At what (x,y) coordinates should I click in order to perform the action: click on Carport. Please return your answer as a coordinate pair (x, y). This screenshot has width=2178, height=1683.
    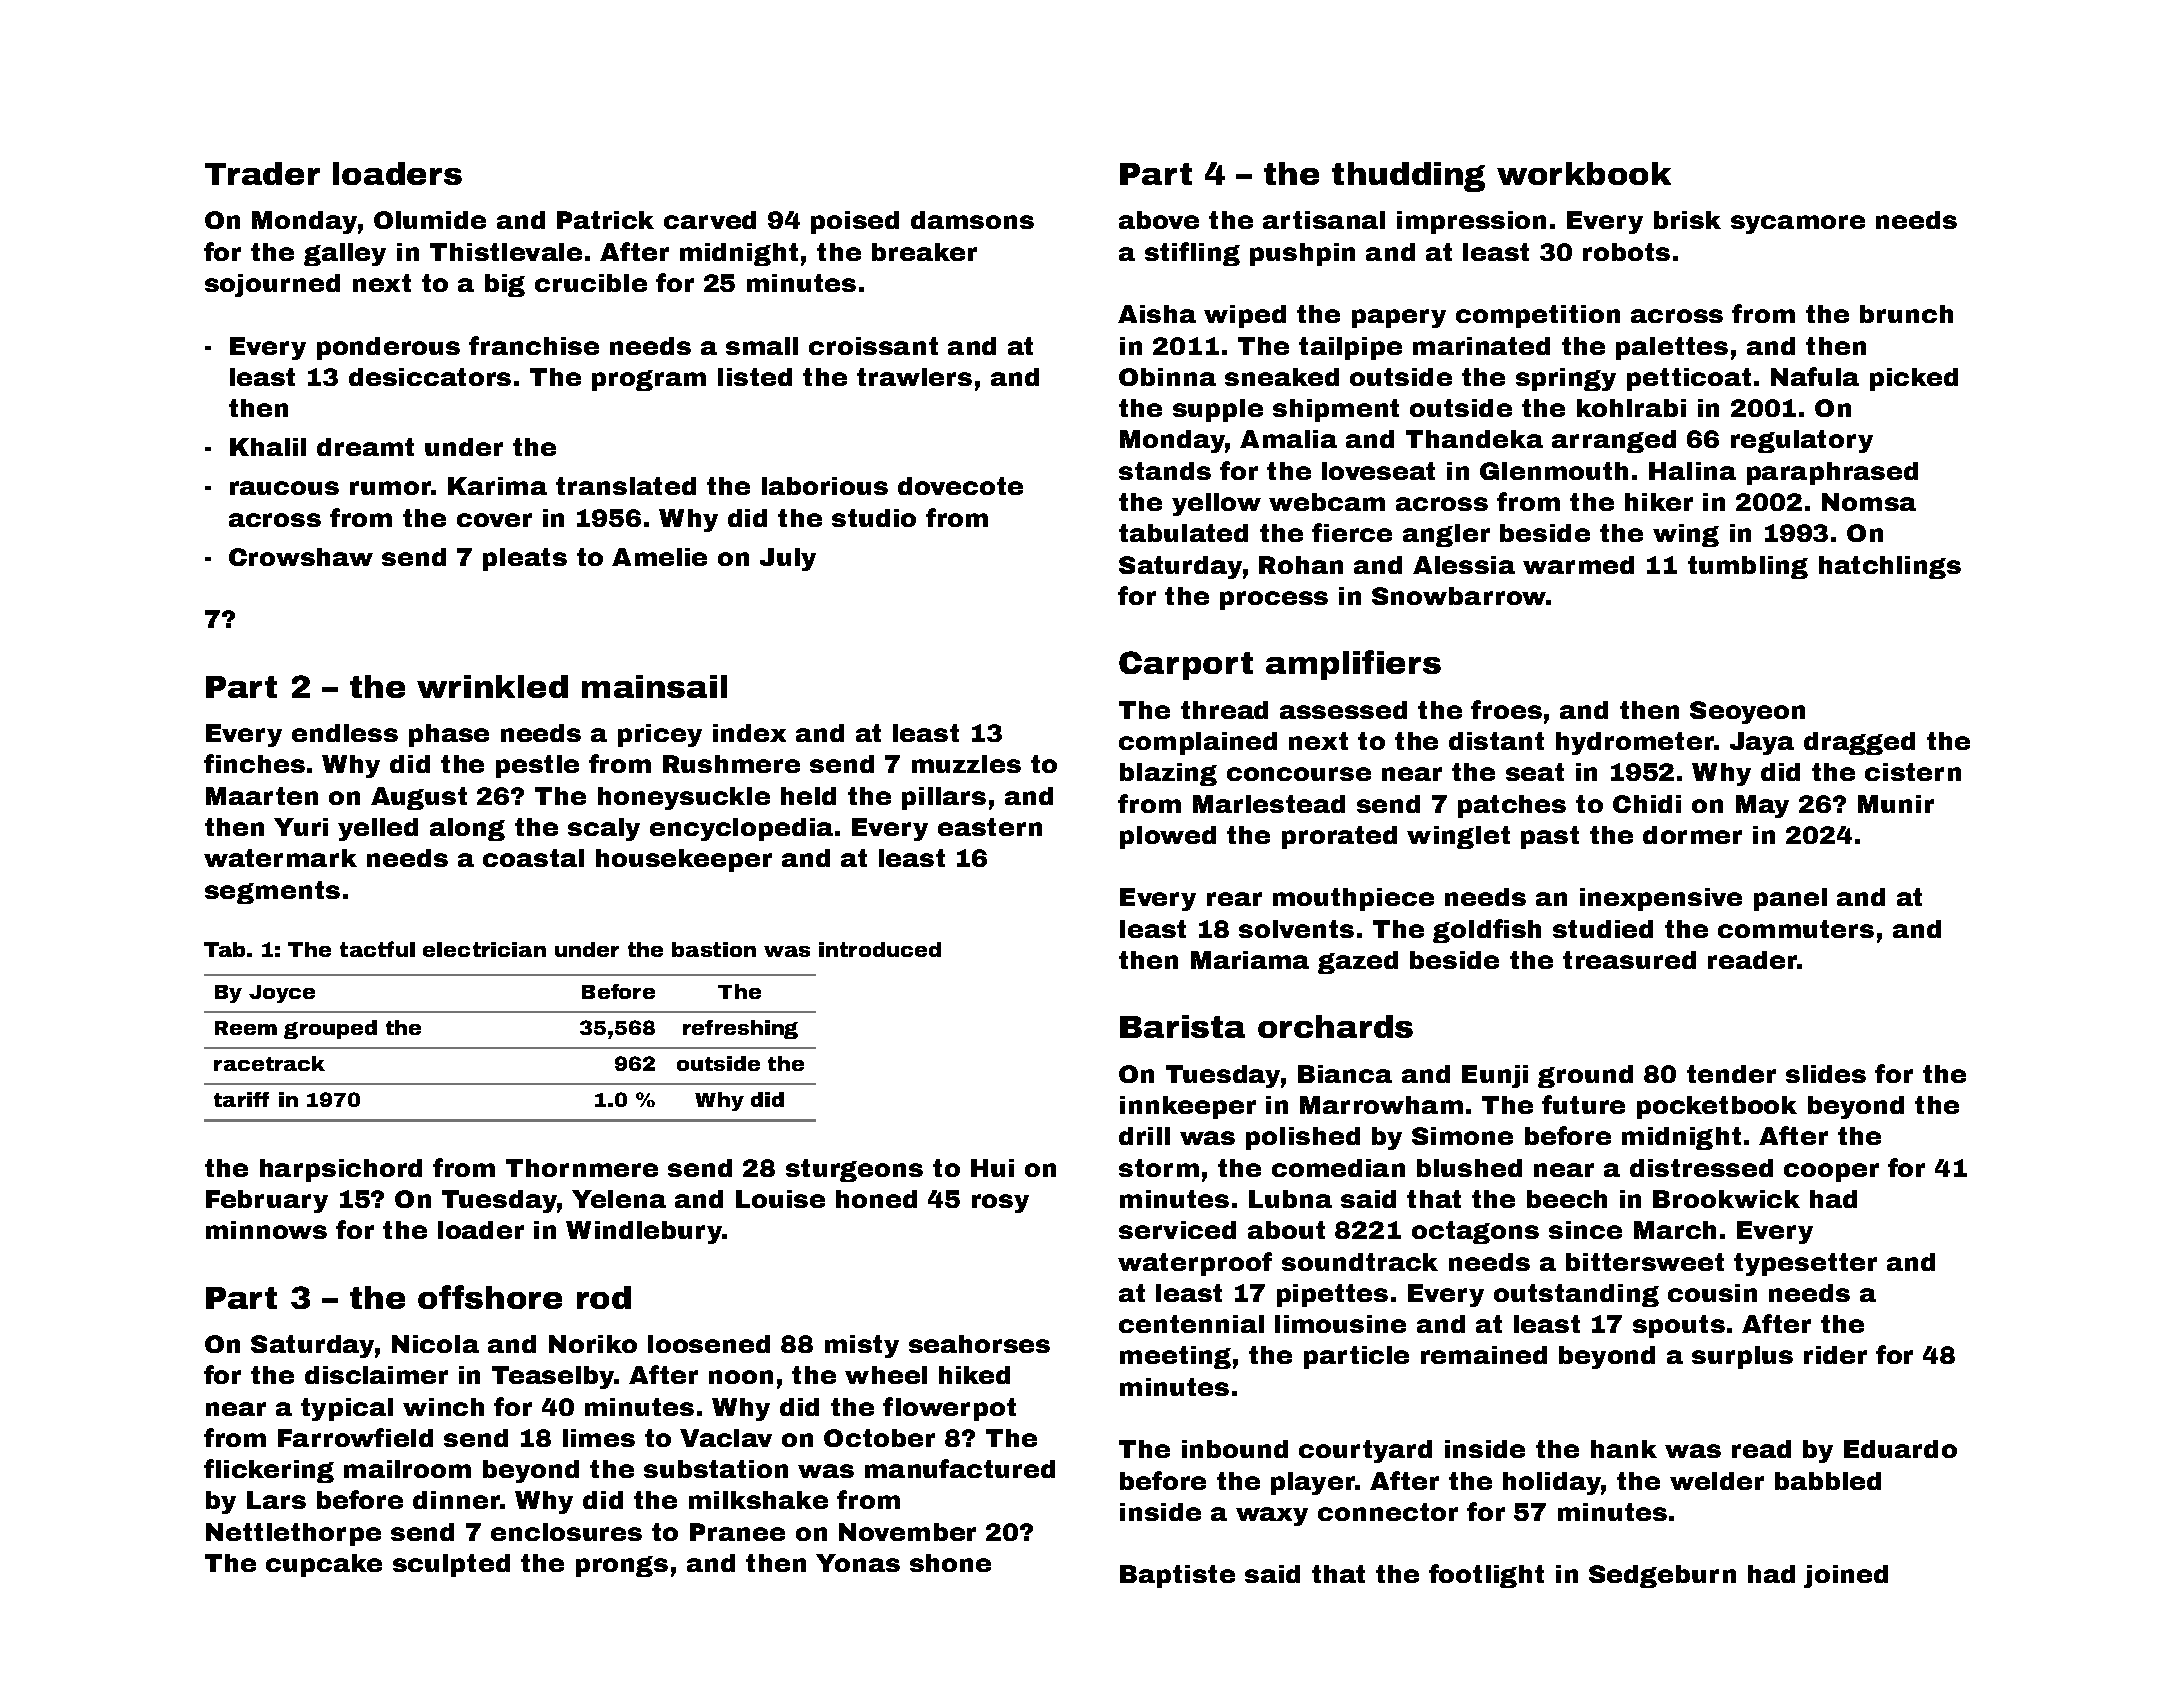
    Looking at the image, I should click on (1186, 665).
